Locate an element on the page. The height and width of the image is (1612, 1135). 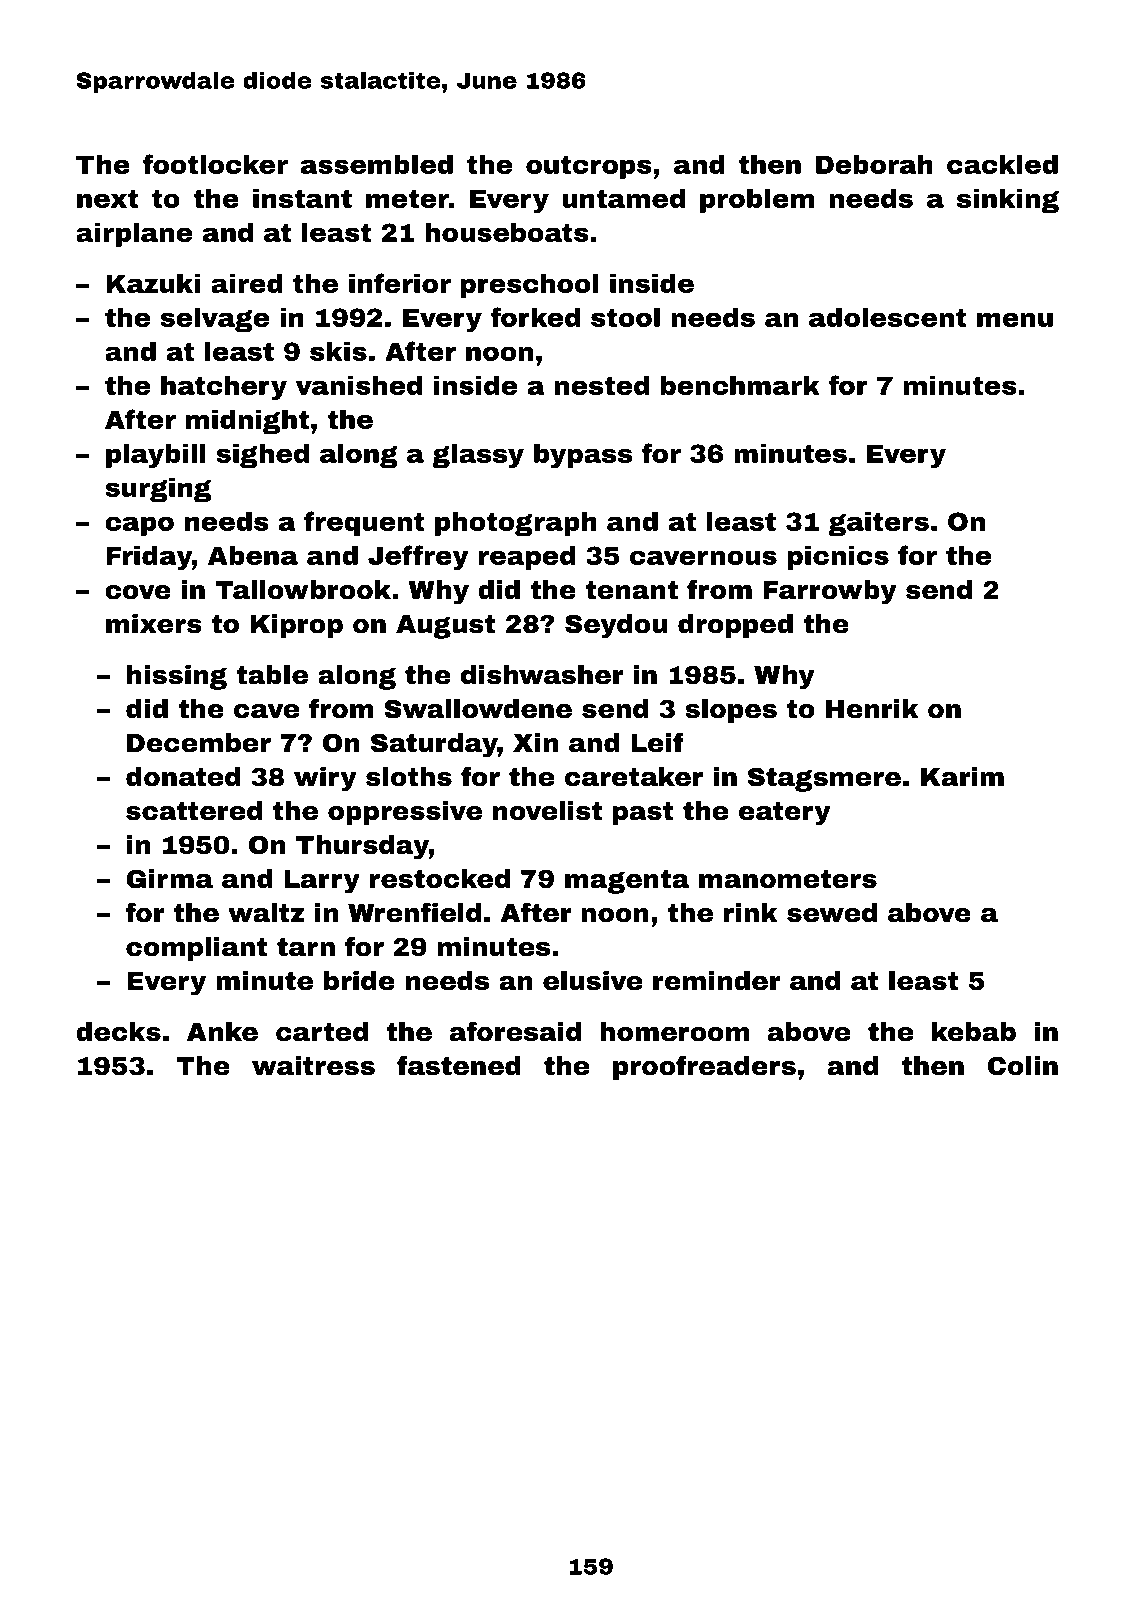
Abena is located at coordinates (253, 555).
